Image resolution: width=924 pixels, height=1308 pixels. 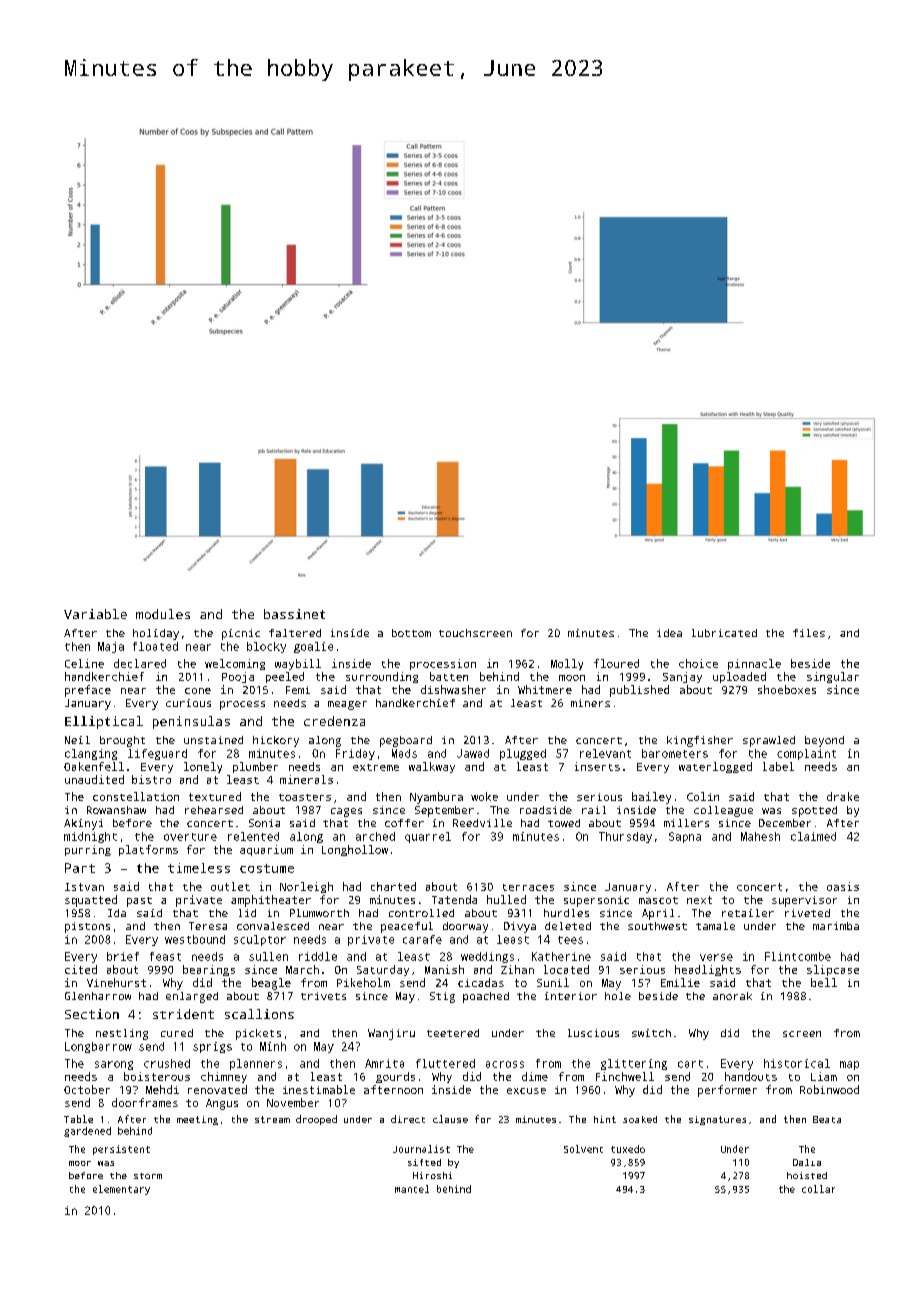 What do you see at coordinates (751, 1076) in the screenshot?
I see `handouts` at bounding box center [751, 1076].
